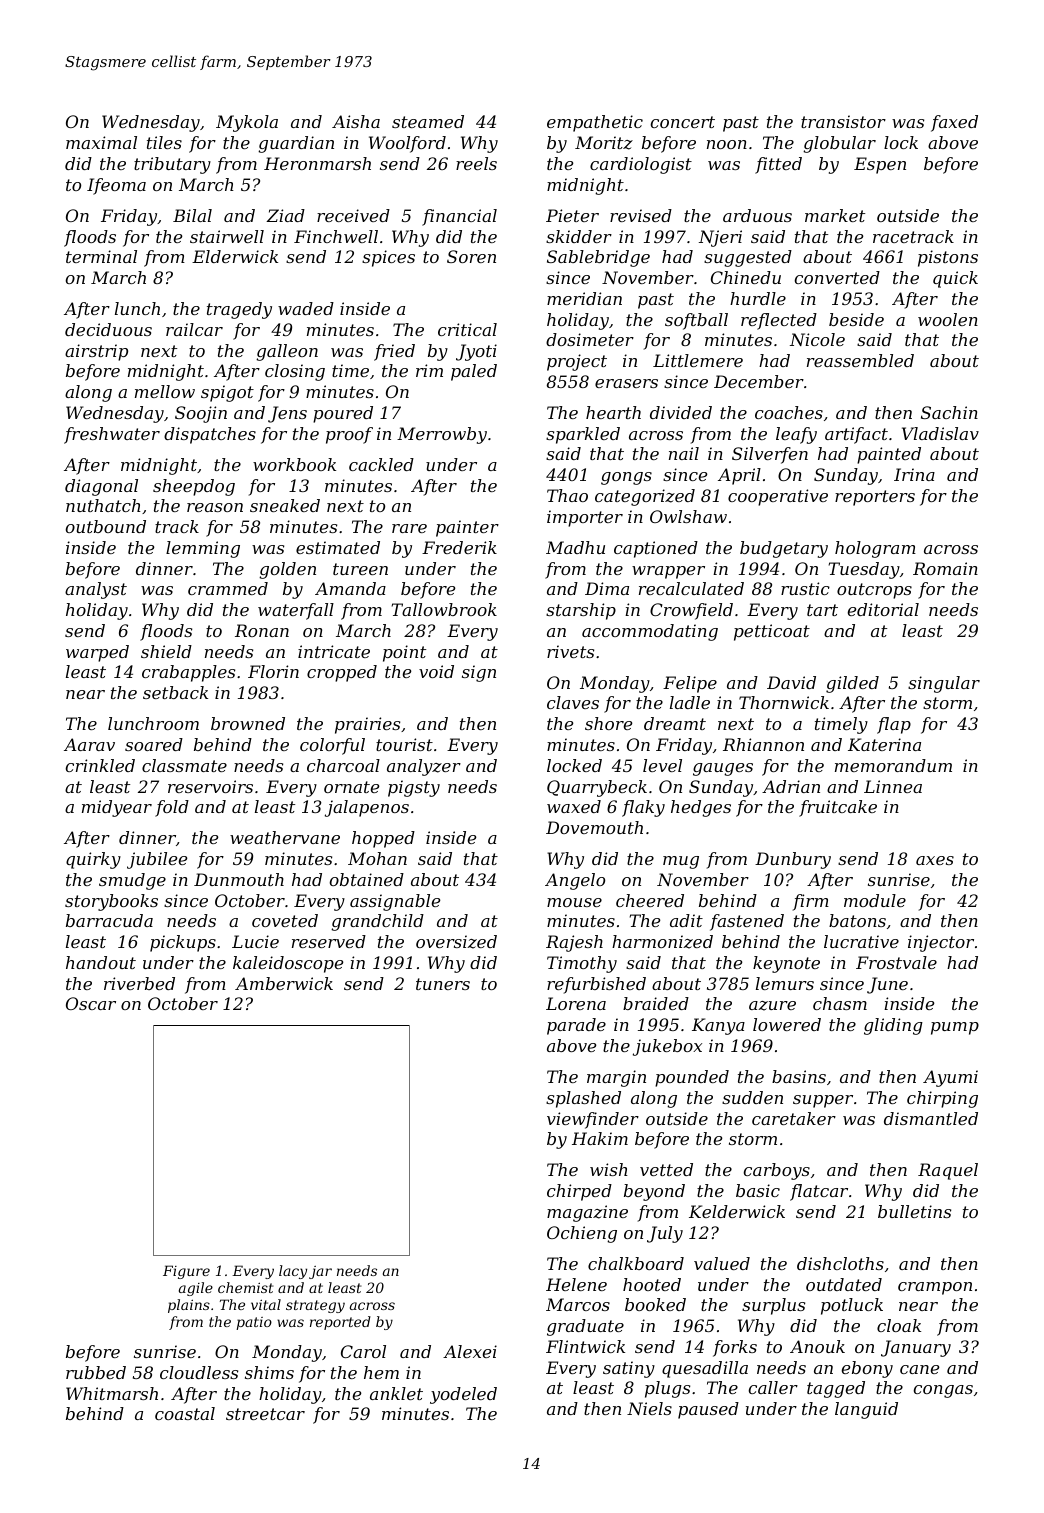  What do you see at coordinates (616, 1078) in the screenshot?
I see `margin` at bounding box center [616, 1078].
